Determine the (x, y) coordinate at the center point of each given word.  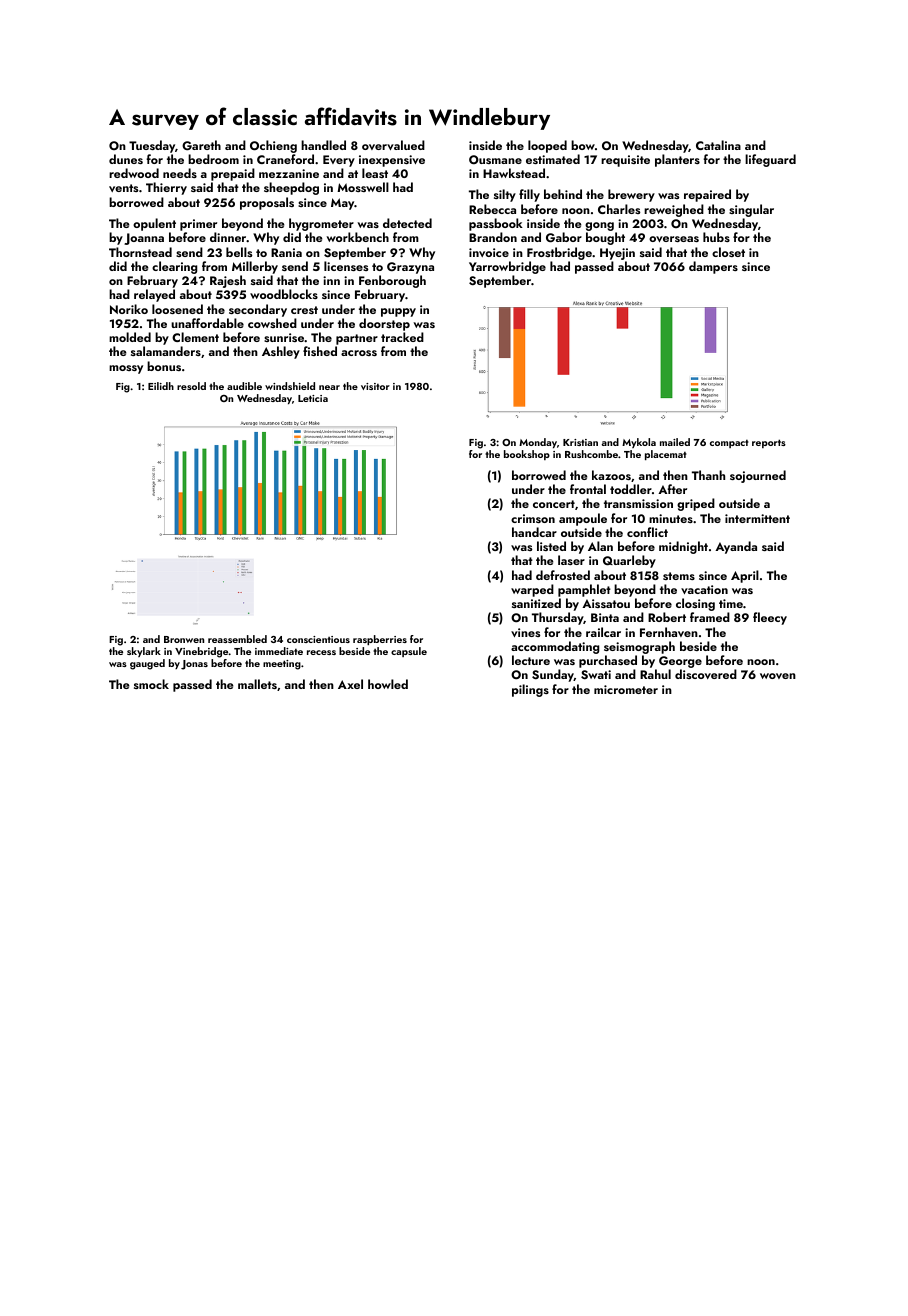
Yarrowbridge (507, 267)
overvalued (393, 145)
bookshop (527, 455)
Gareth (201, 145)
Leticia (313, 398)
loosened (177, 309)
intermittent (757, 518)
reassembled (237, 639)
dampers (713, 267)
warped (532, 590)
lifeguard (770, 160)
